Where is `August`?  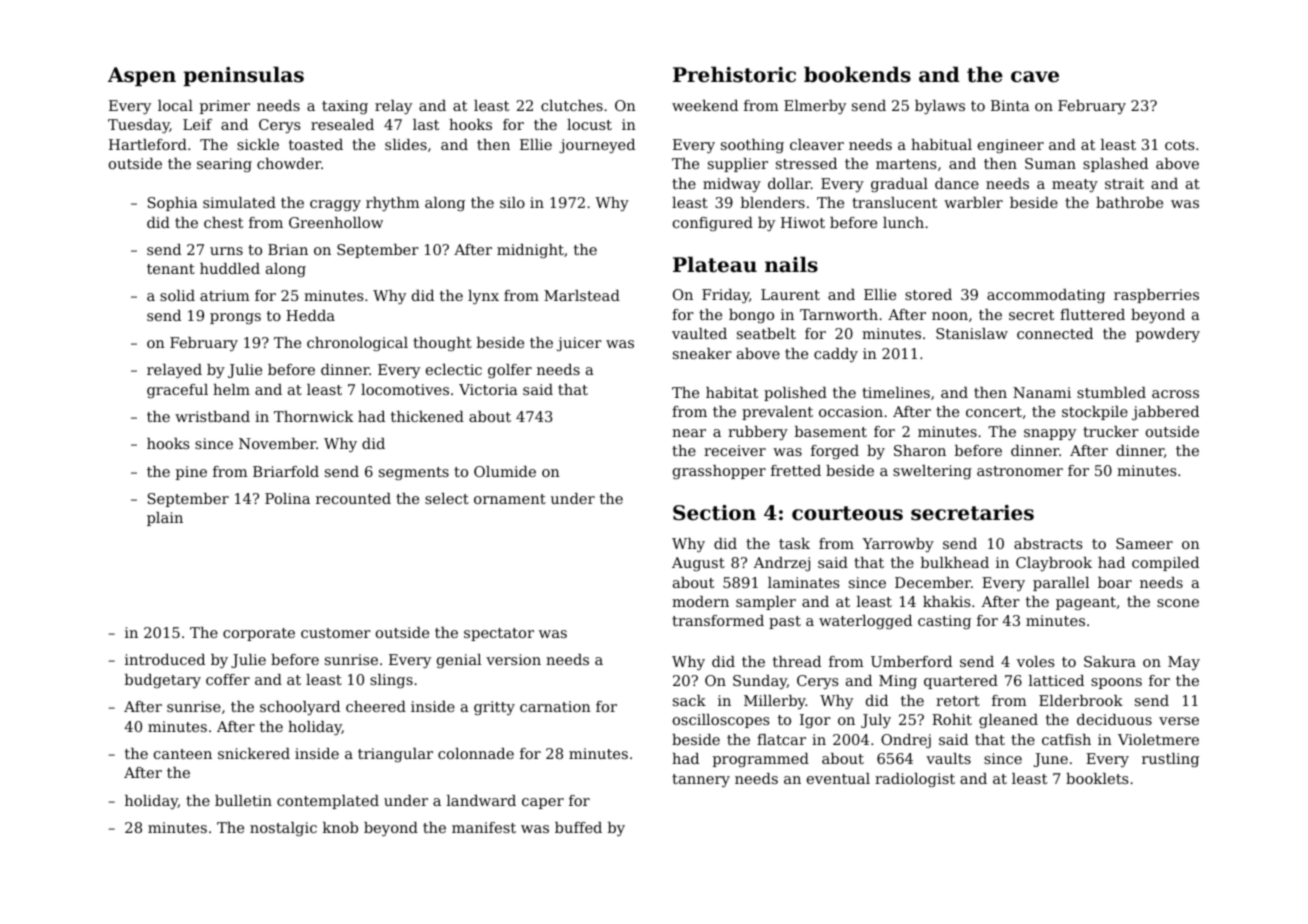
August is located at coordinates (698, 564).
